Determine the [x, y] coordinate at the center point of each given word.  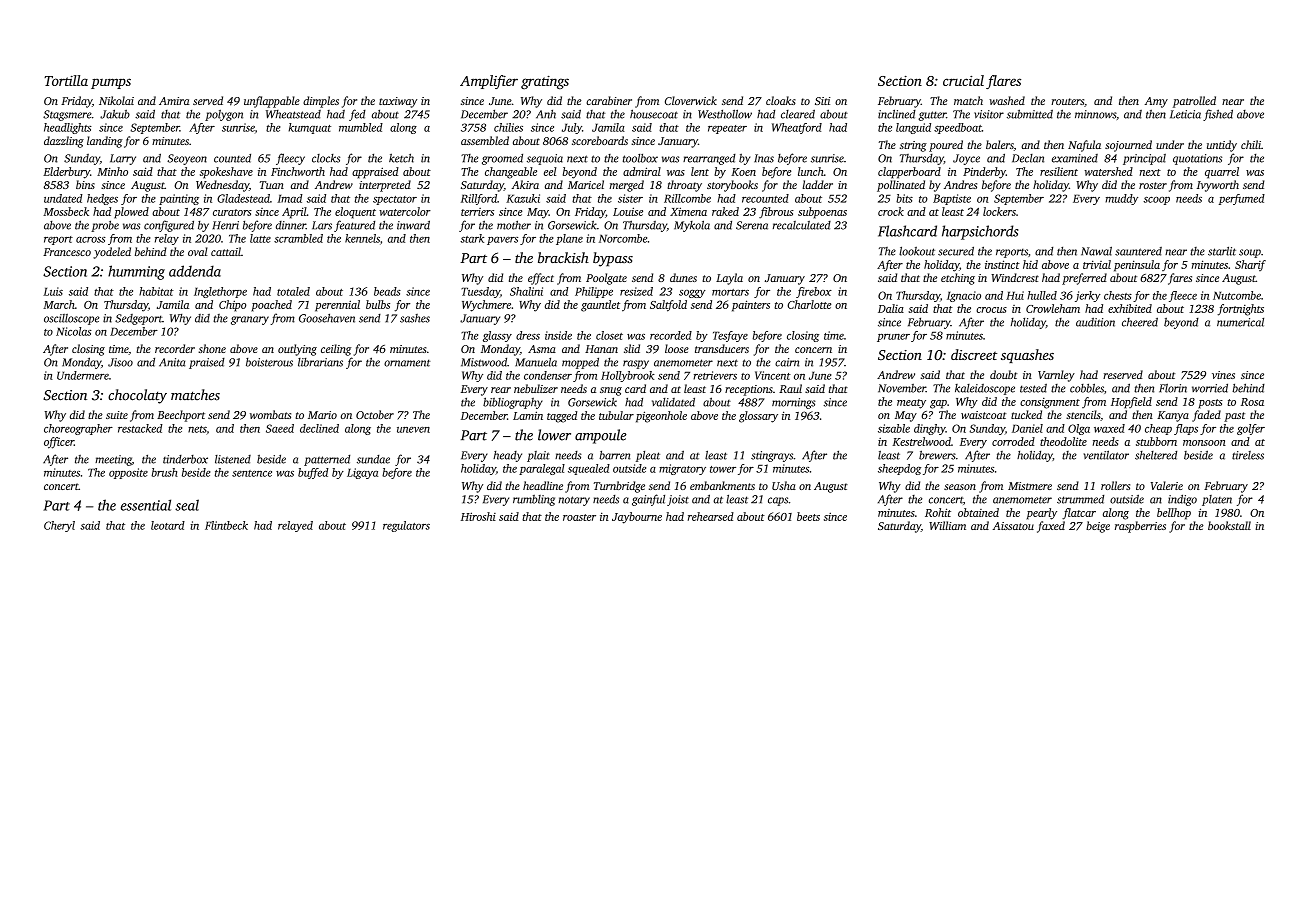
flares [1003, 82]
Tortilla [66, 80]
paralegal [542, 469]
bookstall [1229, 525]
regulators [406, 526]
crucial [963, 80]
